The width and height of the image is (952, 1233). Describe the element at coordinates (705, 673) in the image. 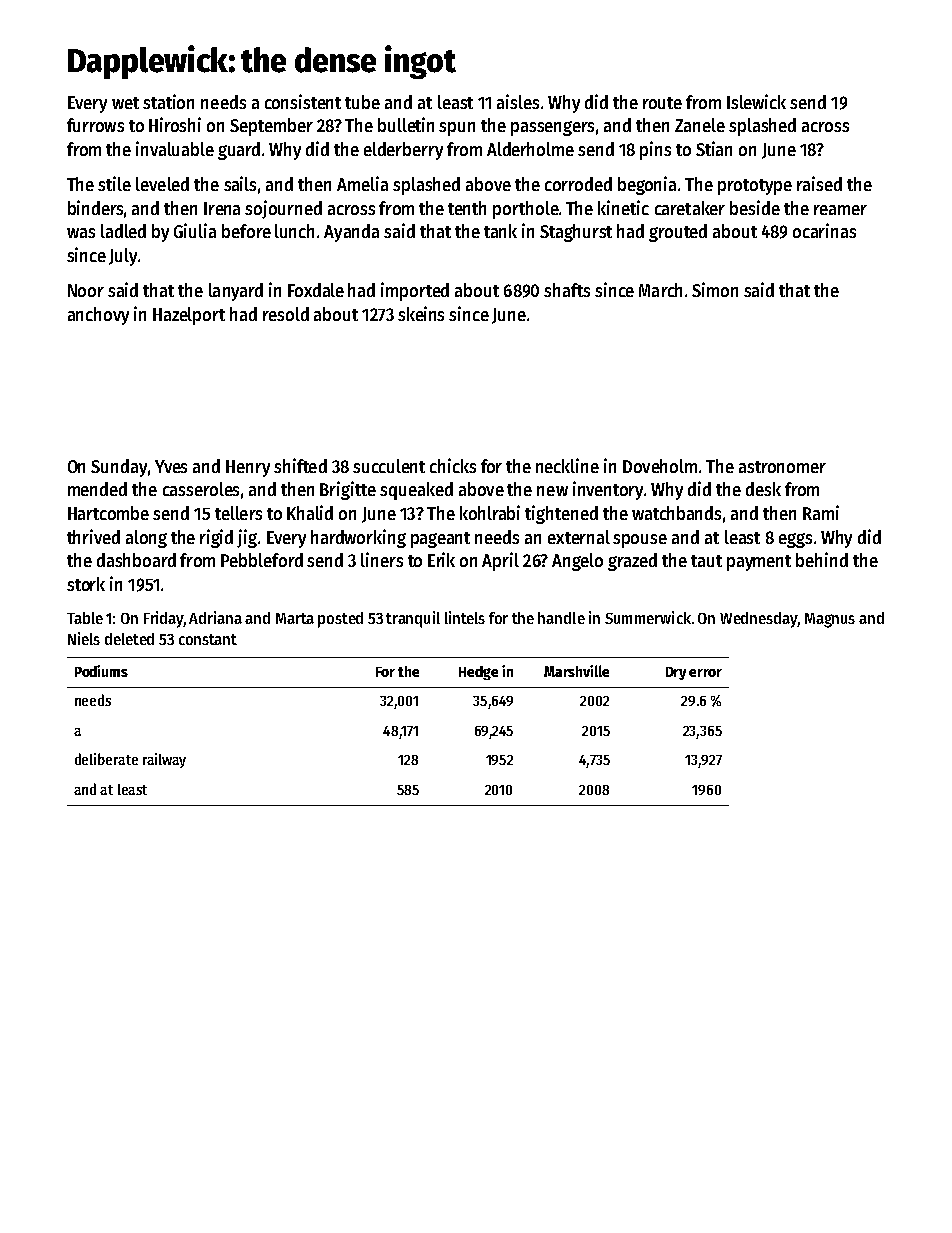

I see `error` at that location.
